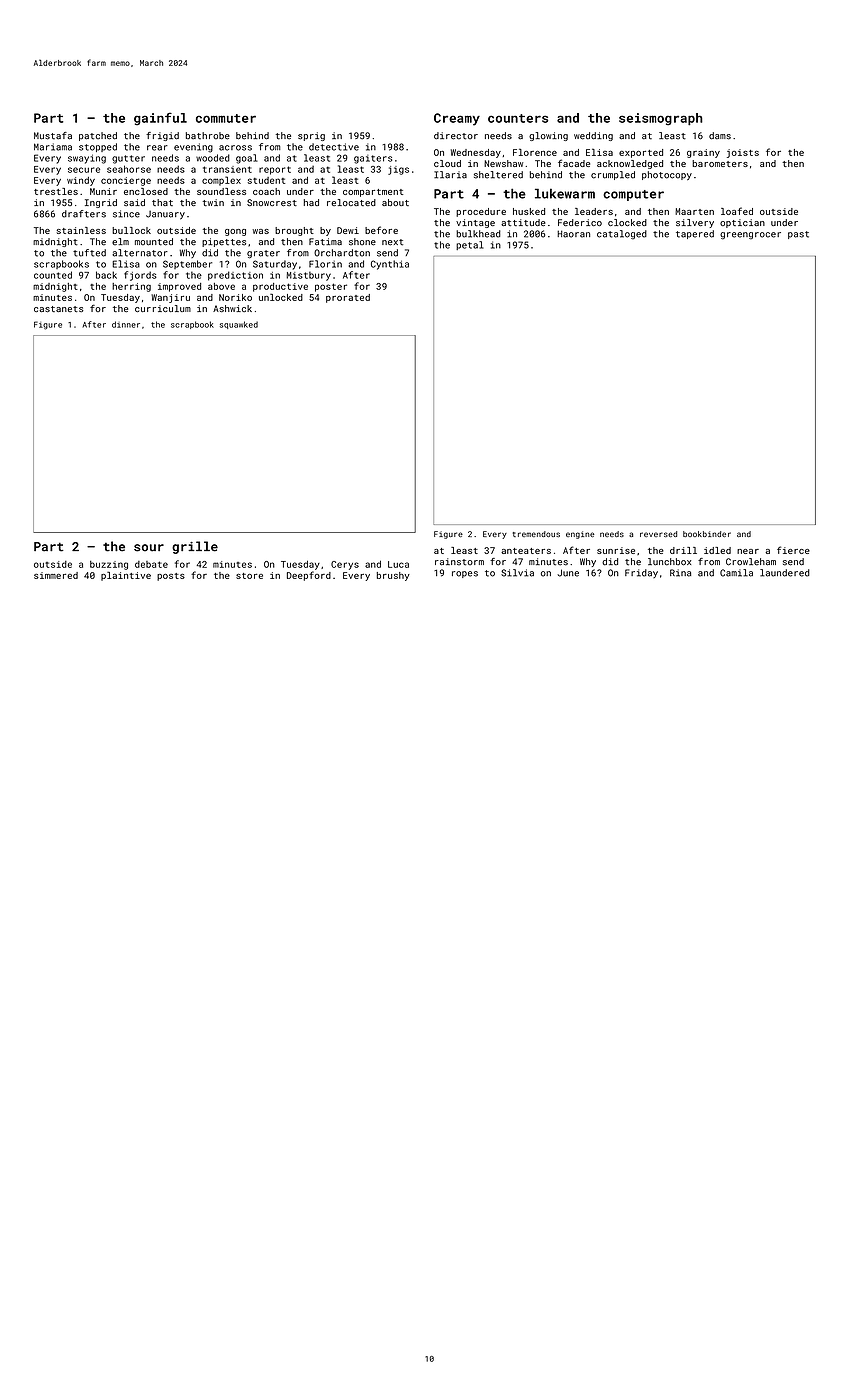 This screenshot has width=849, height=1400. Describe the element at coordinates (149, 548) in the screenshot. I see `sour` at that location.
